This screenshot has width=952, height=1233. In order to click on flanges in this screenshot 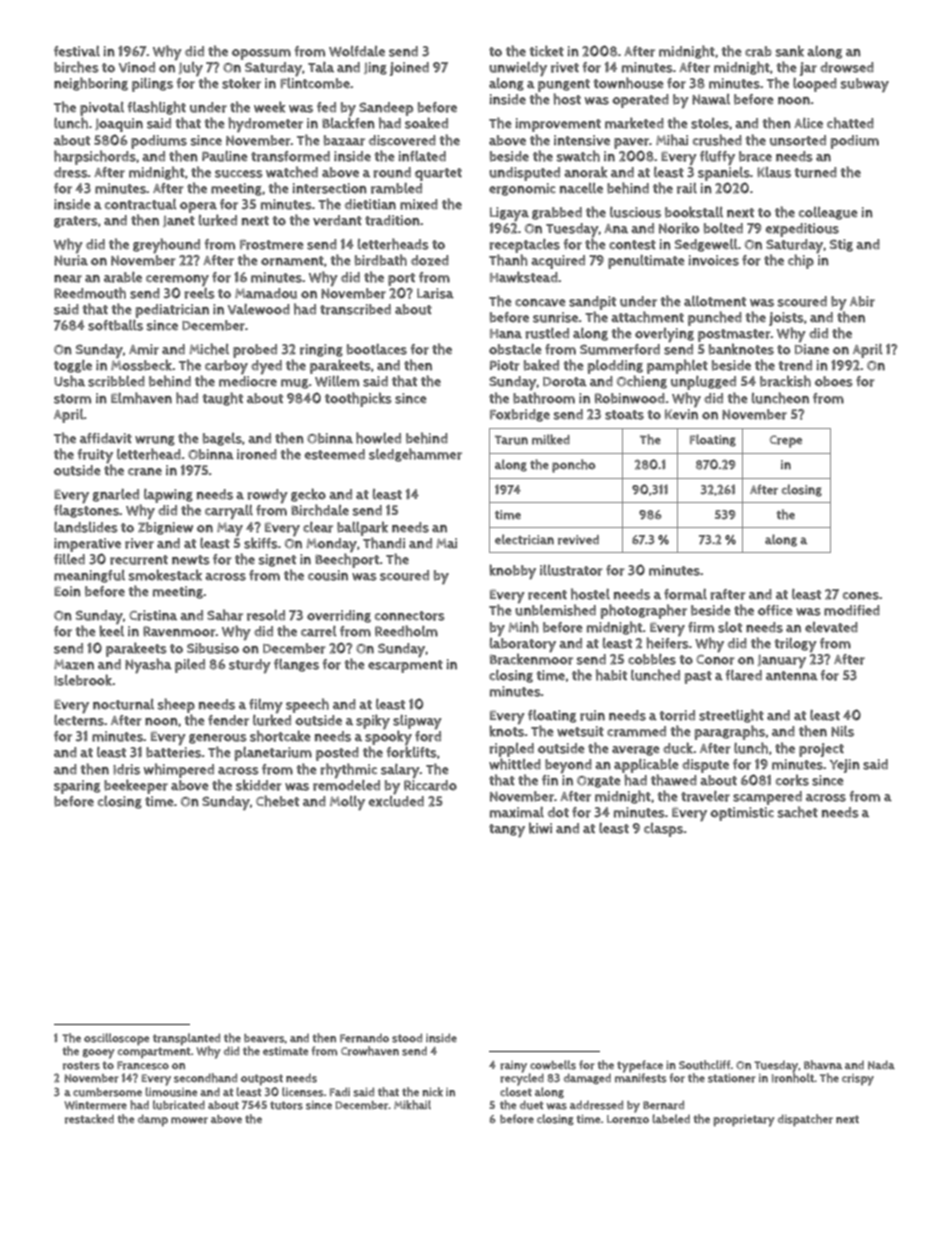, I will do `click(296, 665)`.
